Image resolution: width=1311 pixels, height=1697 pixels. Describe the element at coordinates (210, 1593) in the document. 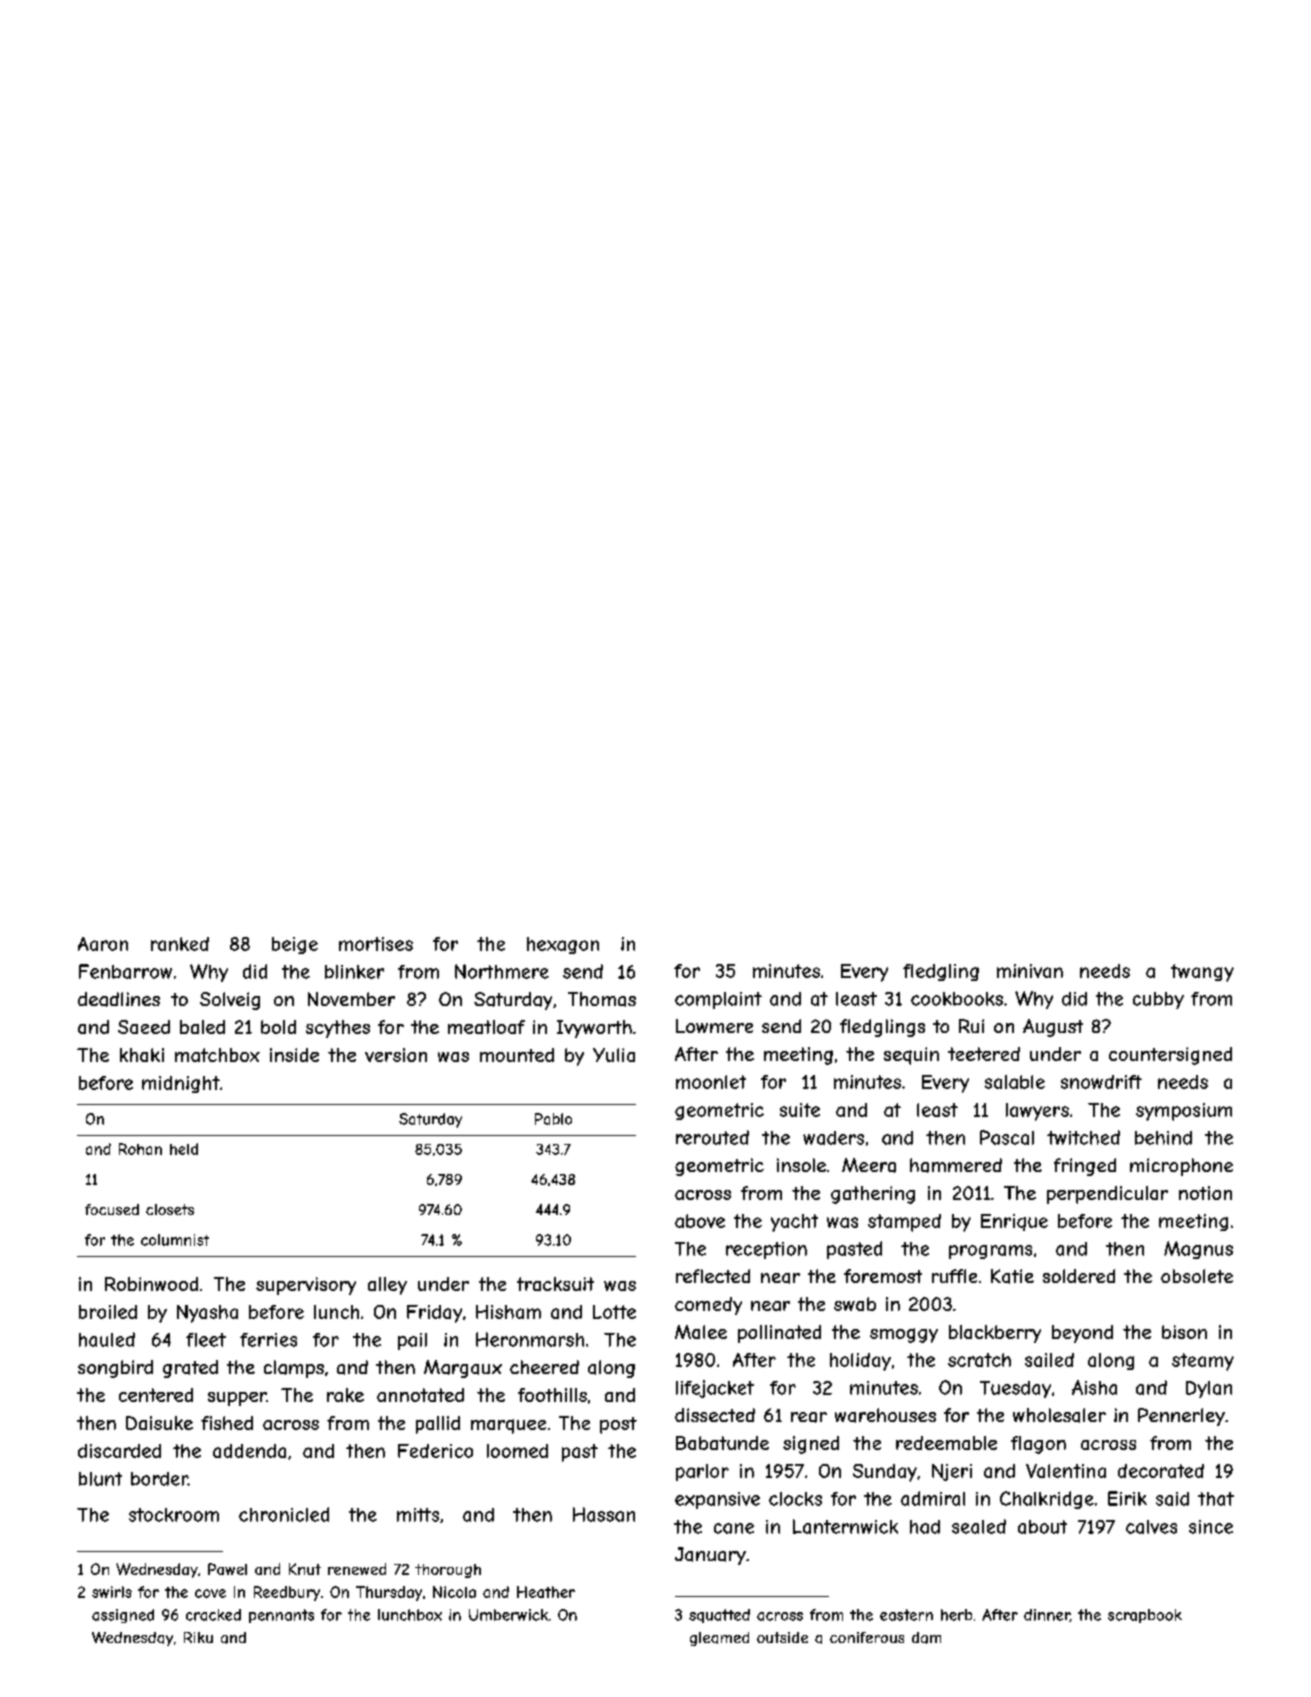

I see `cove` at that location.
